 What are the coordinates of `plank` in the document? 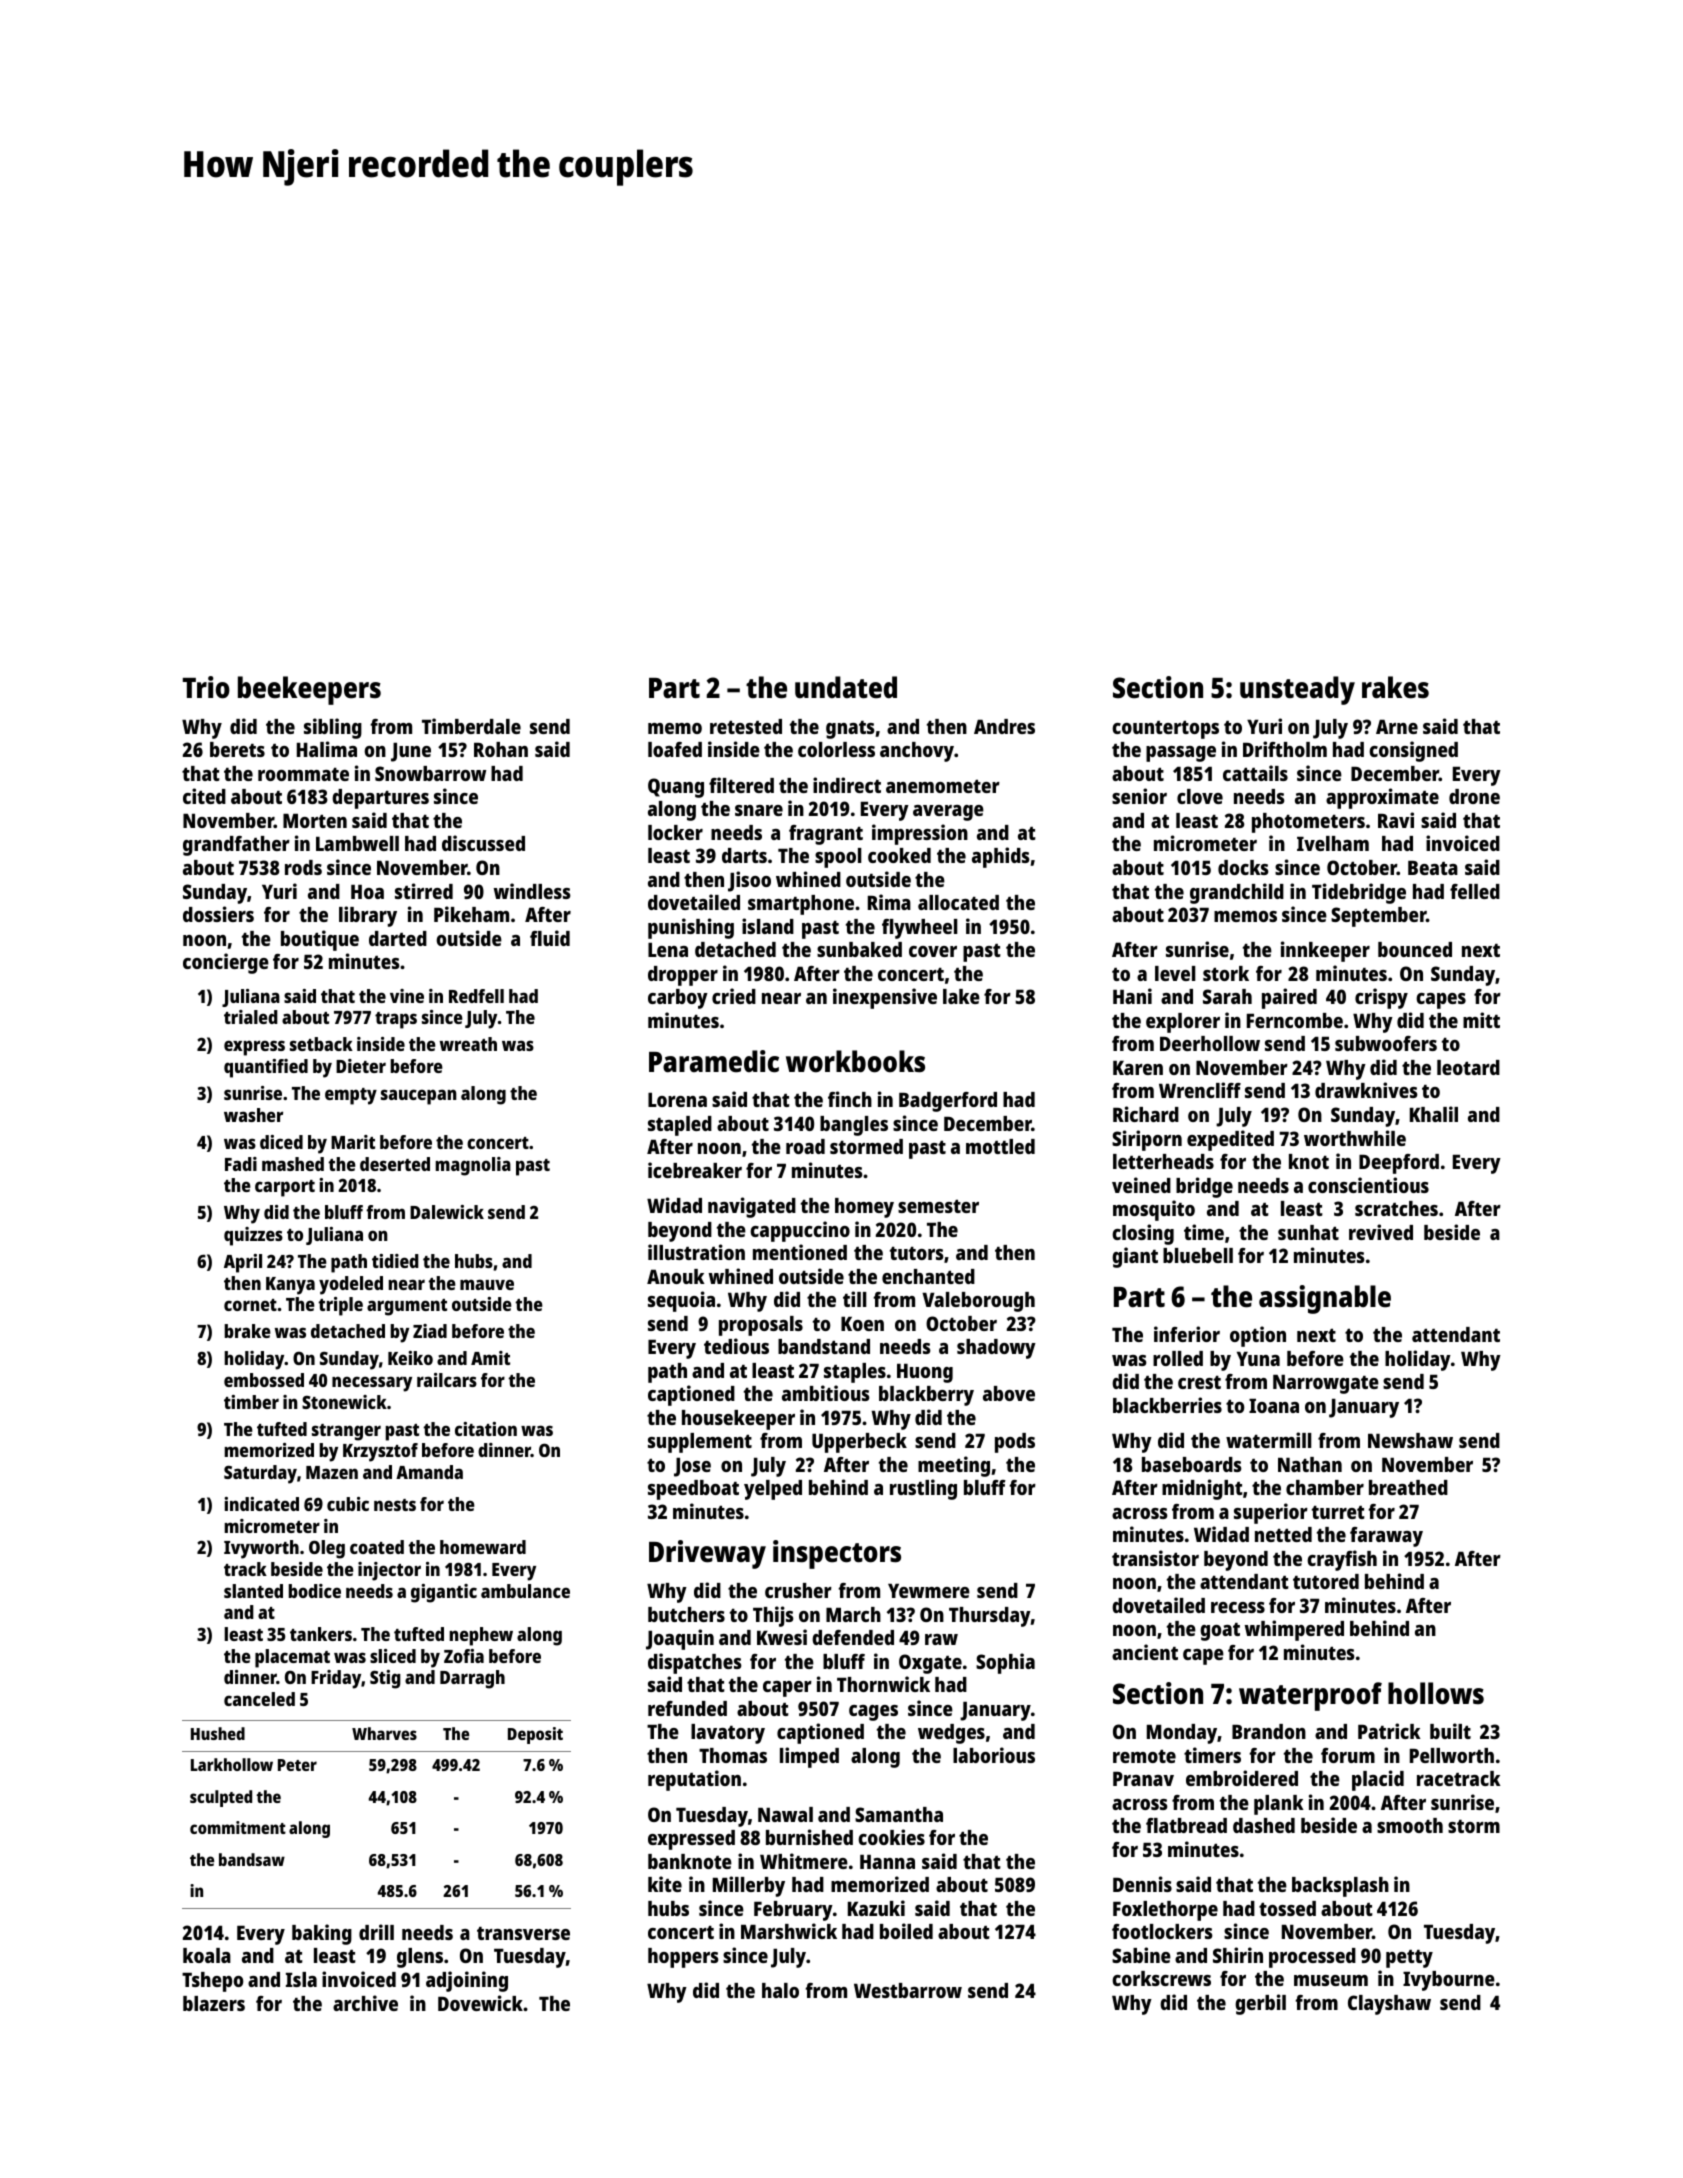 It's located at (1279, 1805).
